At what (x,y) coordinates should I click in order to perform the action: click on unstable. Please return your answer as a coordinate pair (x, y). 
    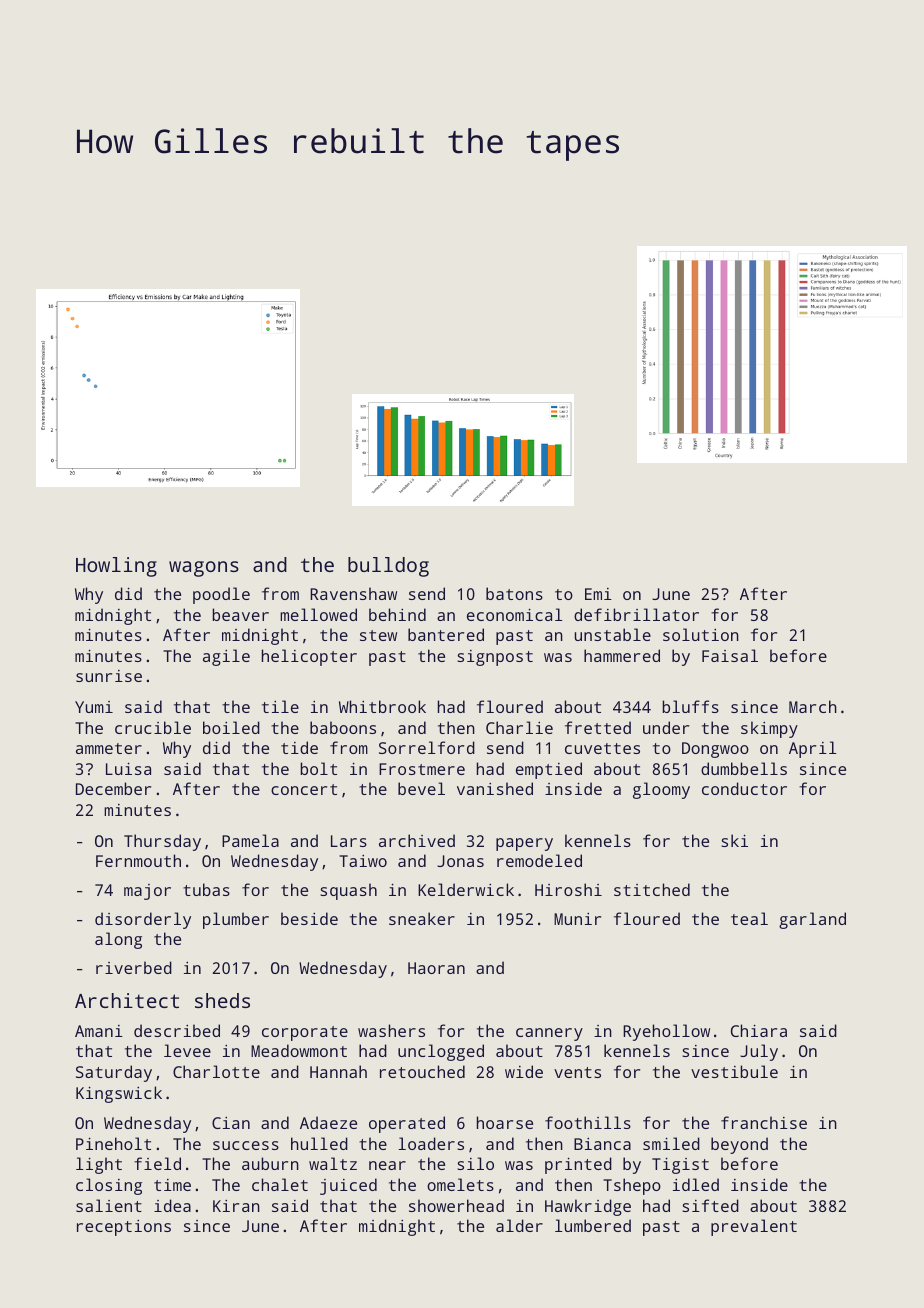
    Looking at the image, I should click on (613, 634).
